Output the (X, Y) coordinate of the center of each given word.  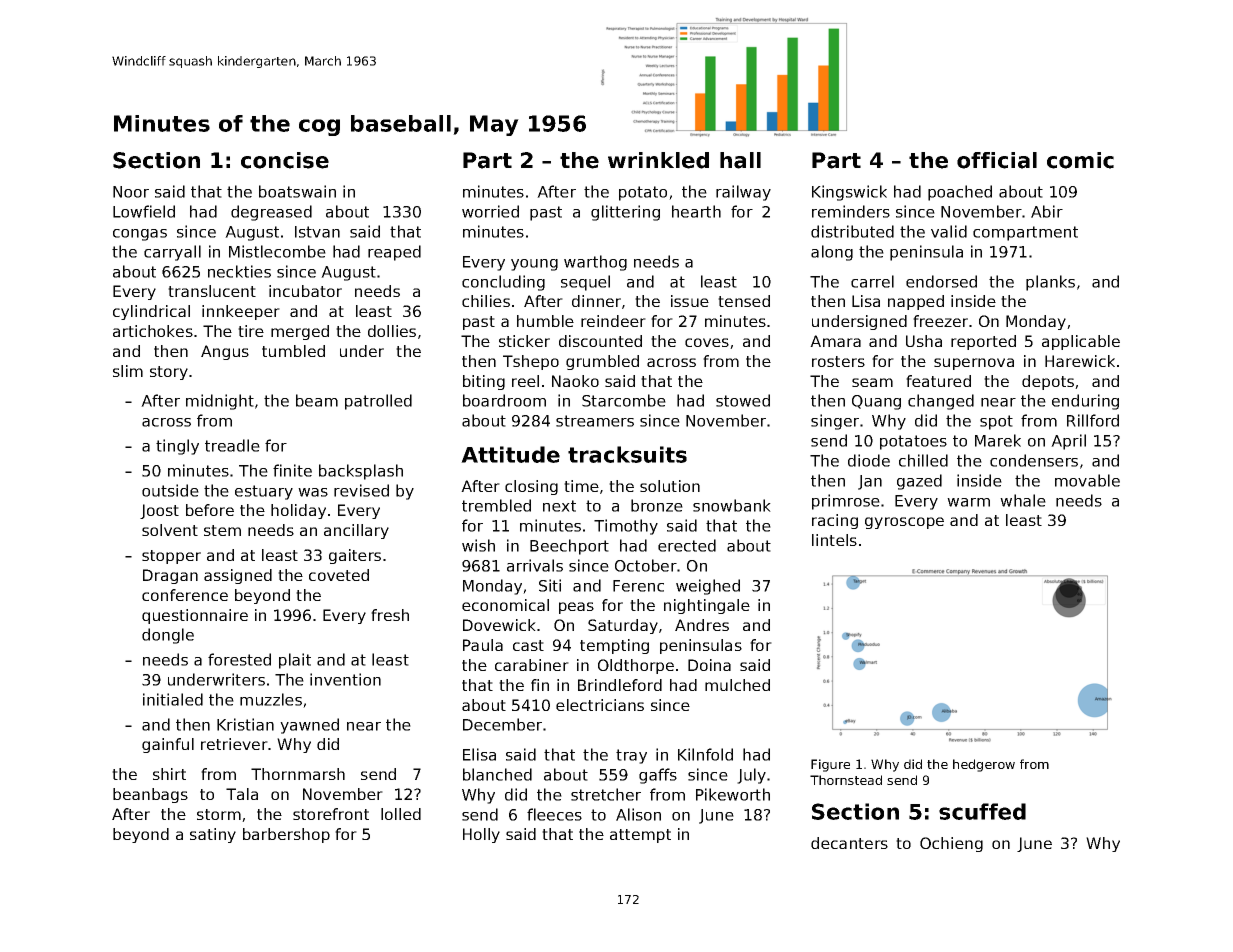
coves (707, 342)
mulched (737, 685)
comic (1080, 160)
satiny (213, 835)
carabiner (532, 665)
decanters (849, 843)
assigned (238, 576)
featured (938, 381)
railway (743, 193)
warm (968, 502)
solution (670, 486)
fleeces (554, 814)
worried (490, 211)
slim (128, 371)
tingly (177, 447)
